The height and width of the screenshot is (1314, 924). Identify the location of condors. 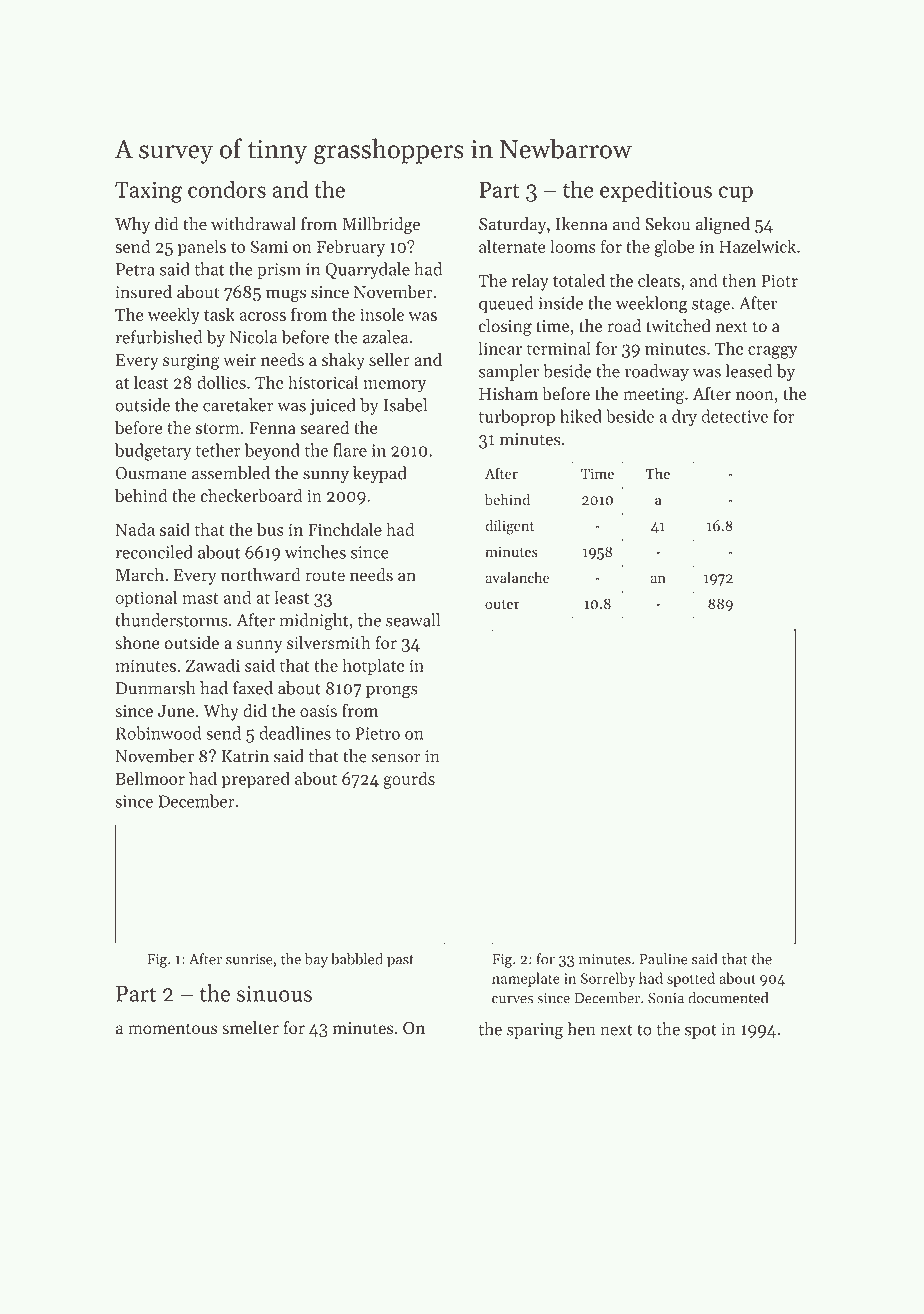
(227, 189).
